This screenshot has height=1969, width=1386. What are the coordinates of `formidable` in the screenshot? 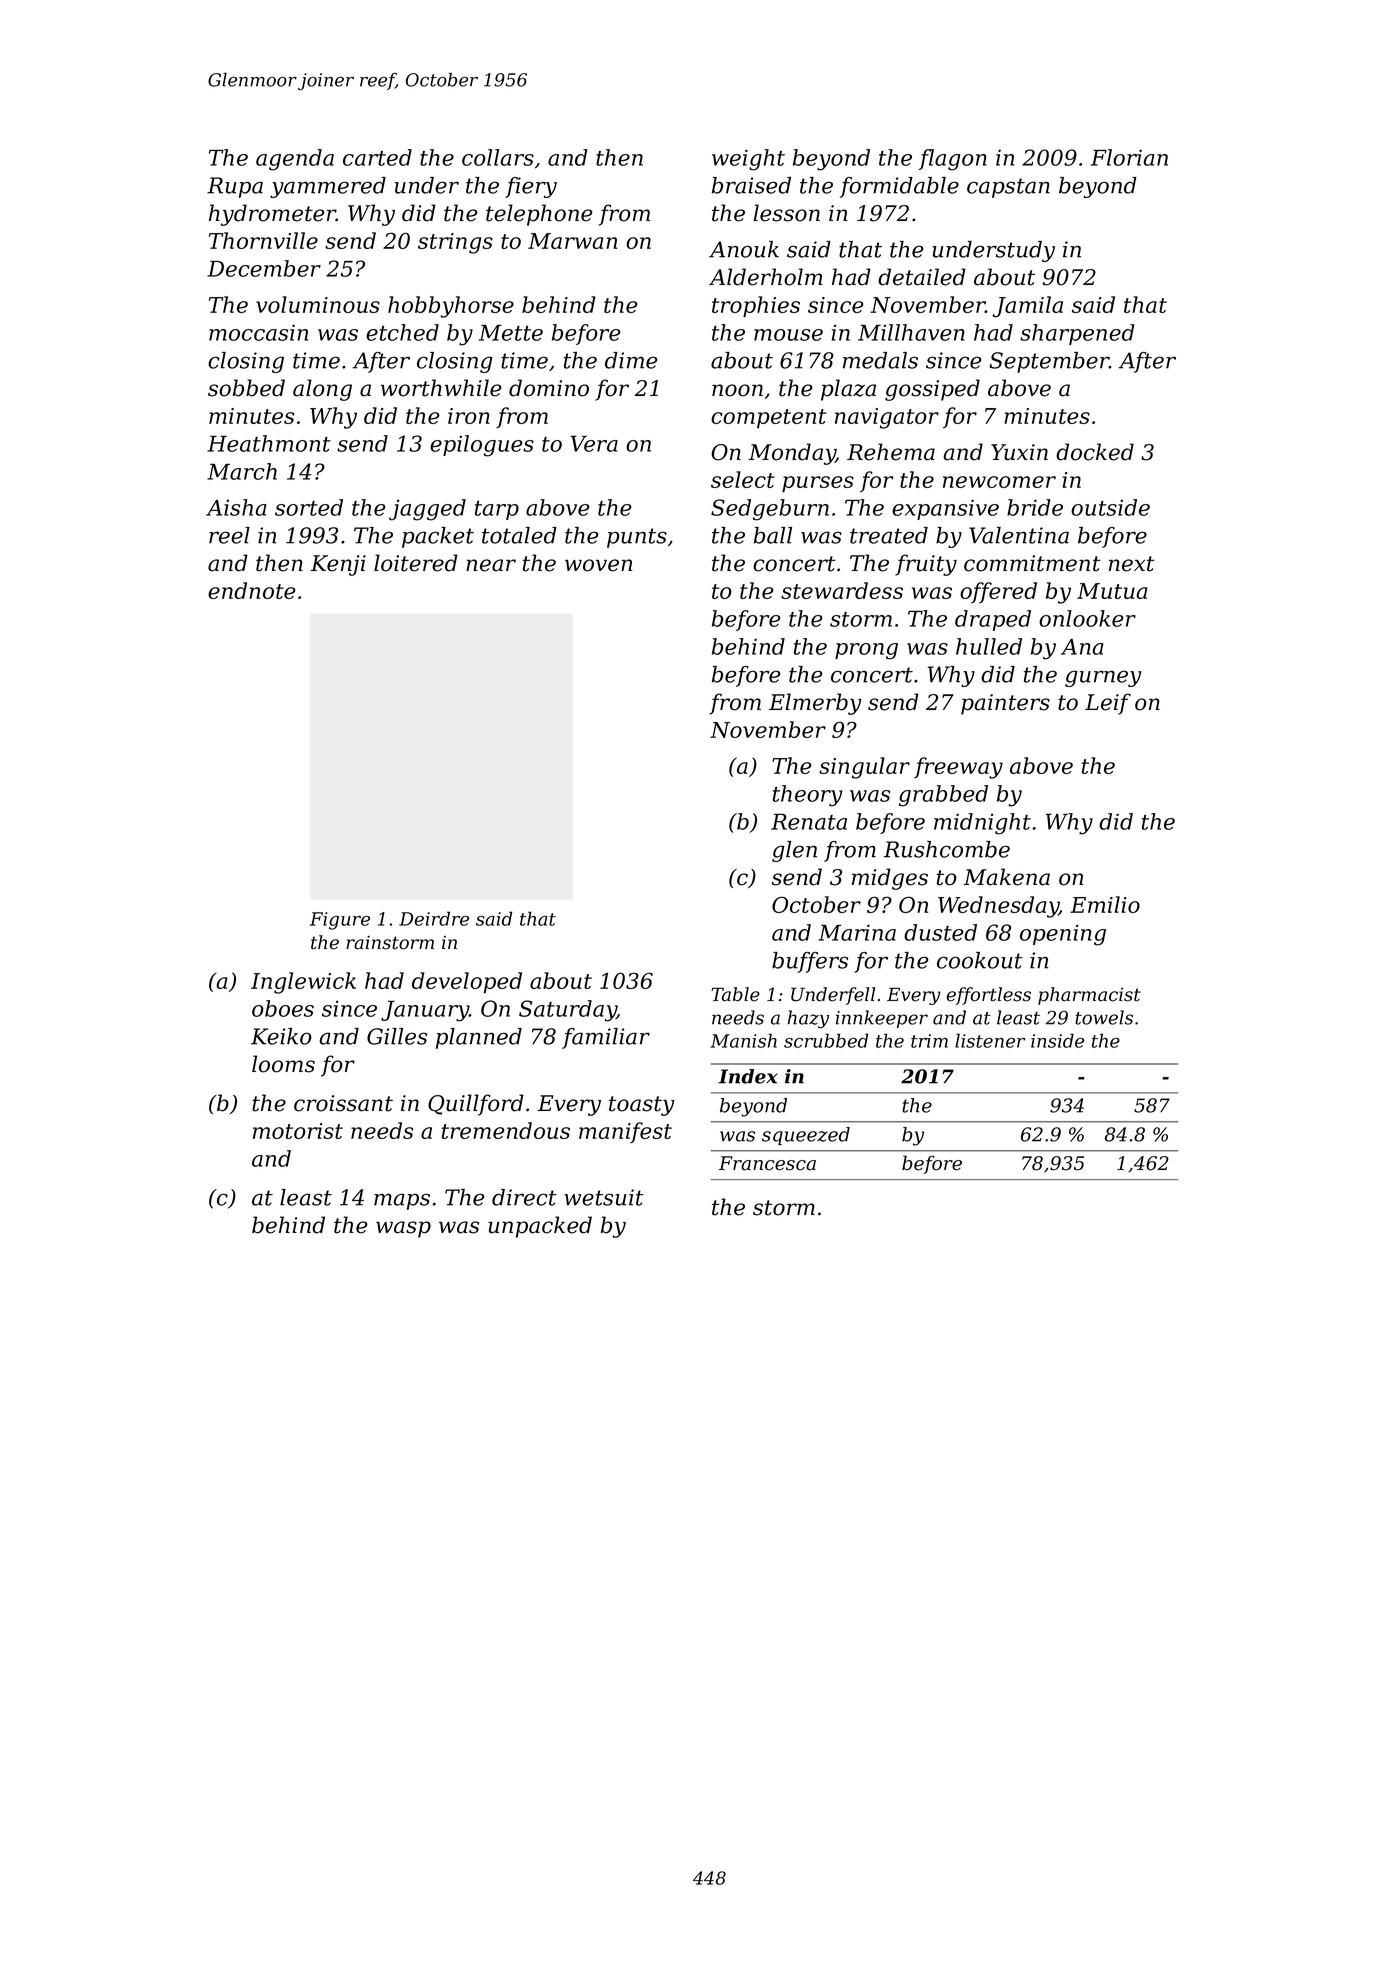 It's located at (899, 187).
